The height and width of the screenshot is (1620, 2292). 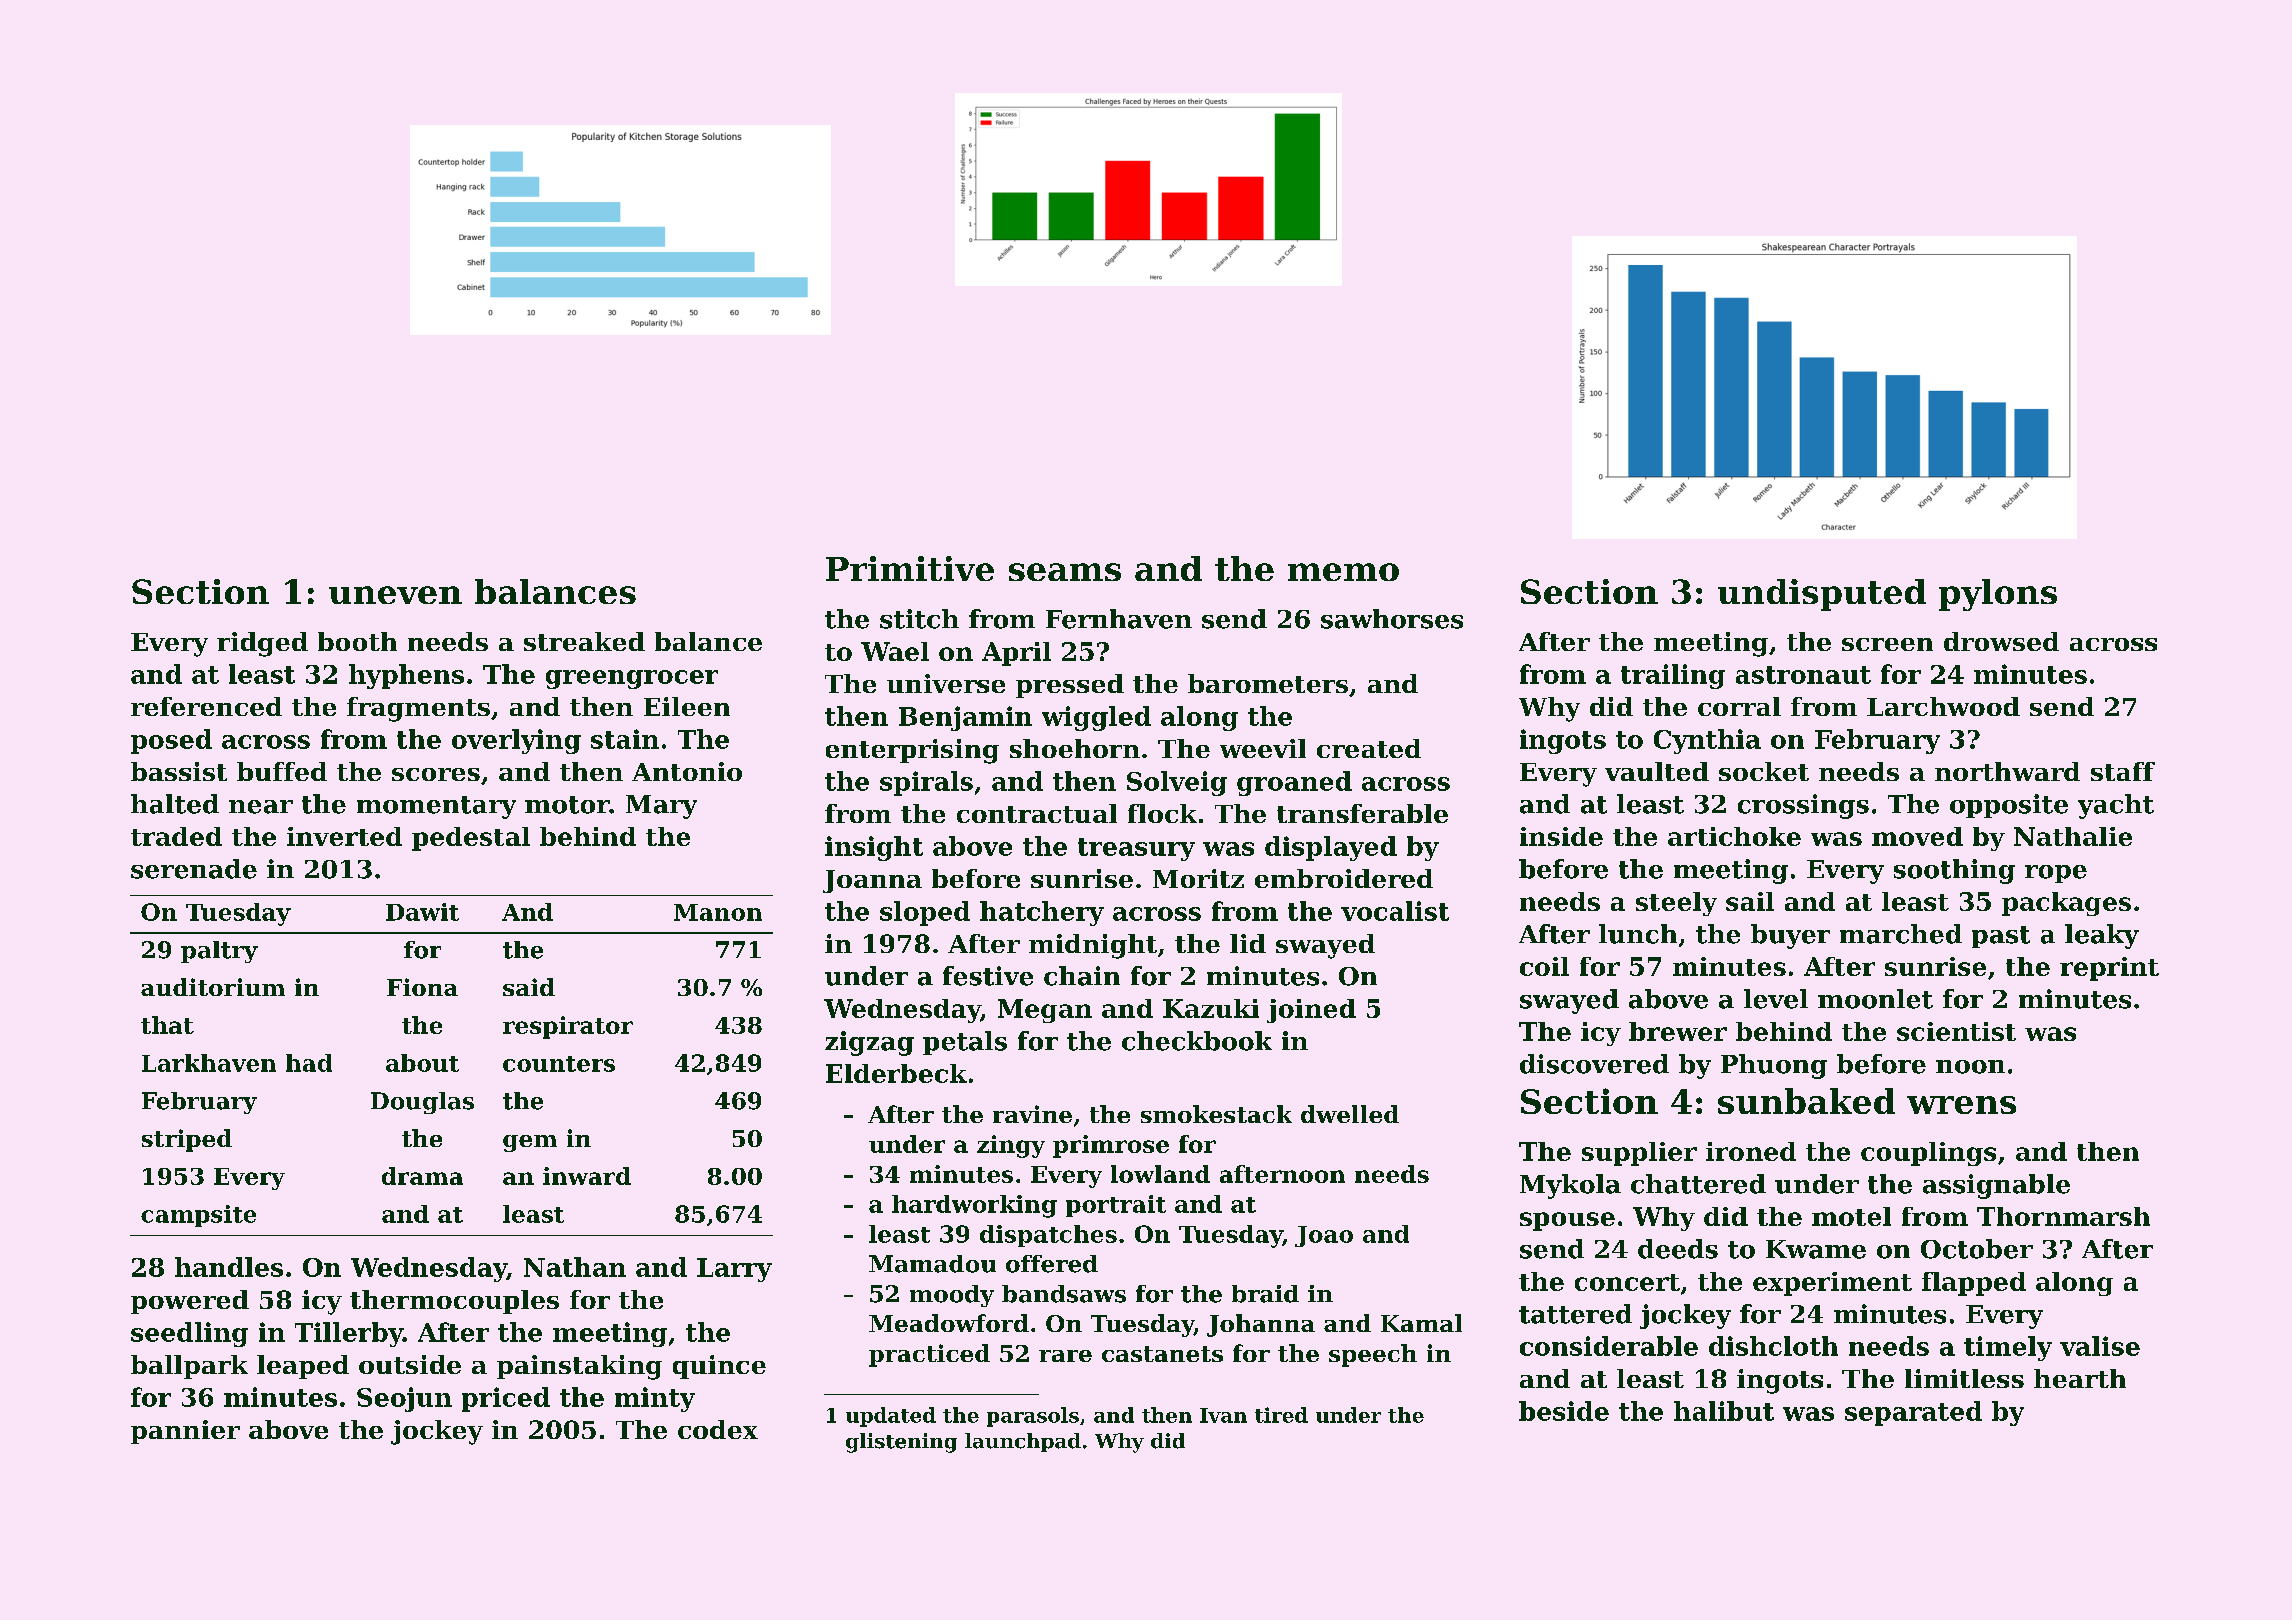 What do you see at coordinates (901, 1443) in the screenshot?
I see `glistening` at bounding box center [901, 1443].
